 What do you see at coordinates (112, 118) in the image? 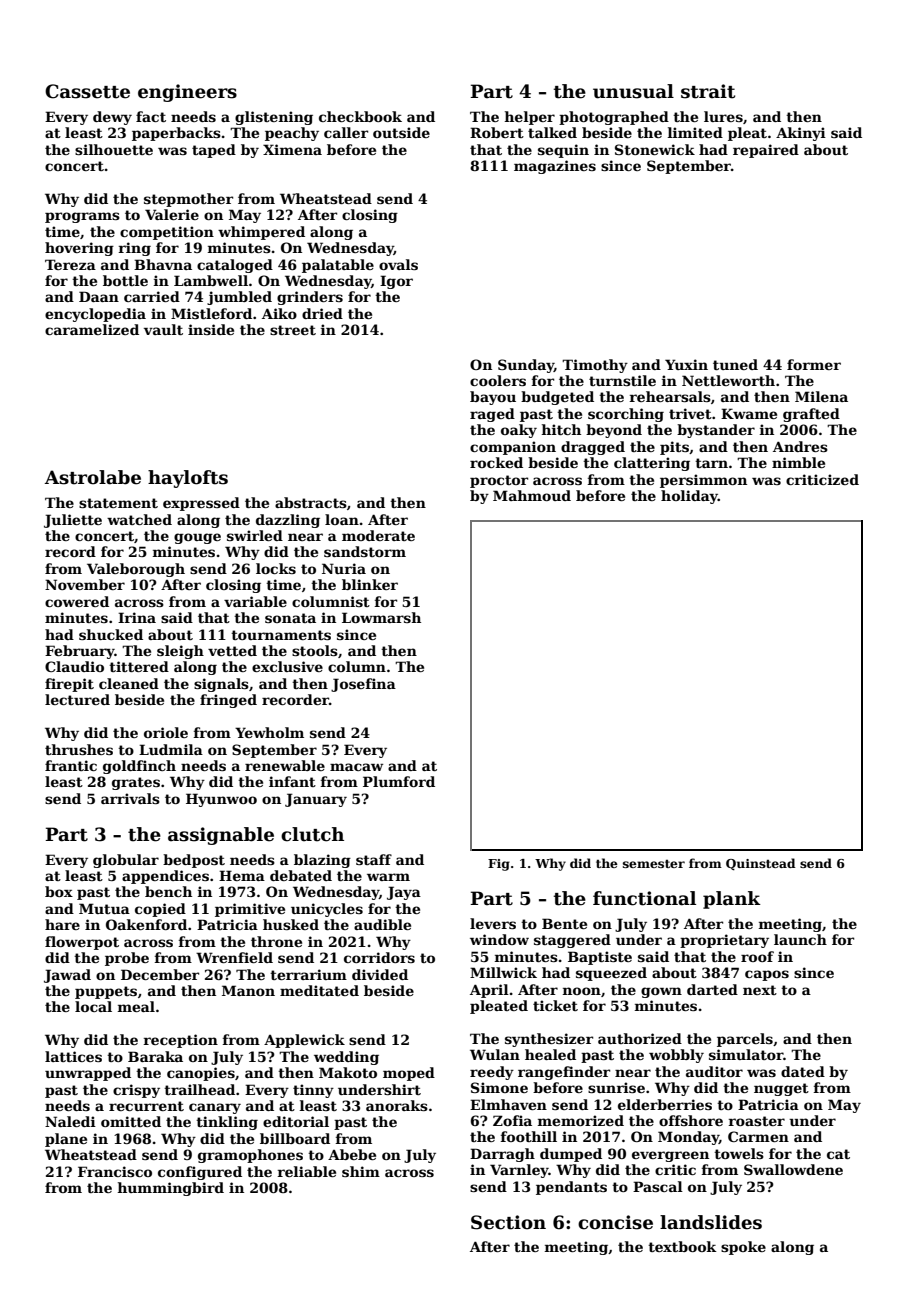
I see `dewy` at bounding box center [112, 118].
